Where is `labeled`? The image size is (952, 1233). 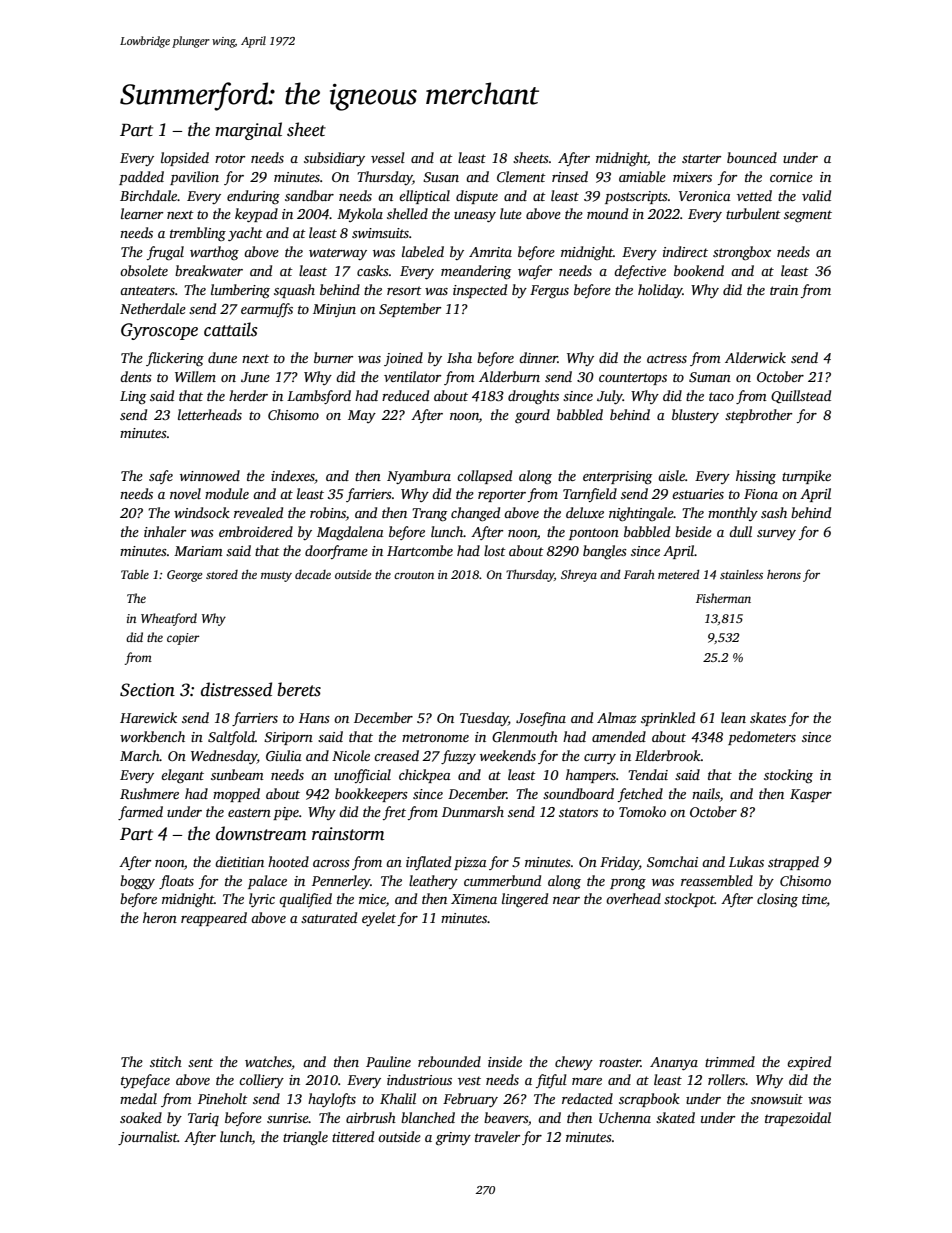 labeled is located at coordinates (423, 251).
